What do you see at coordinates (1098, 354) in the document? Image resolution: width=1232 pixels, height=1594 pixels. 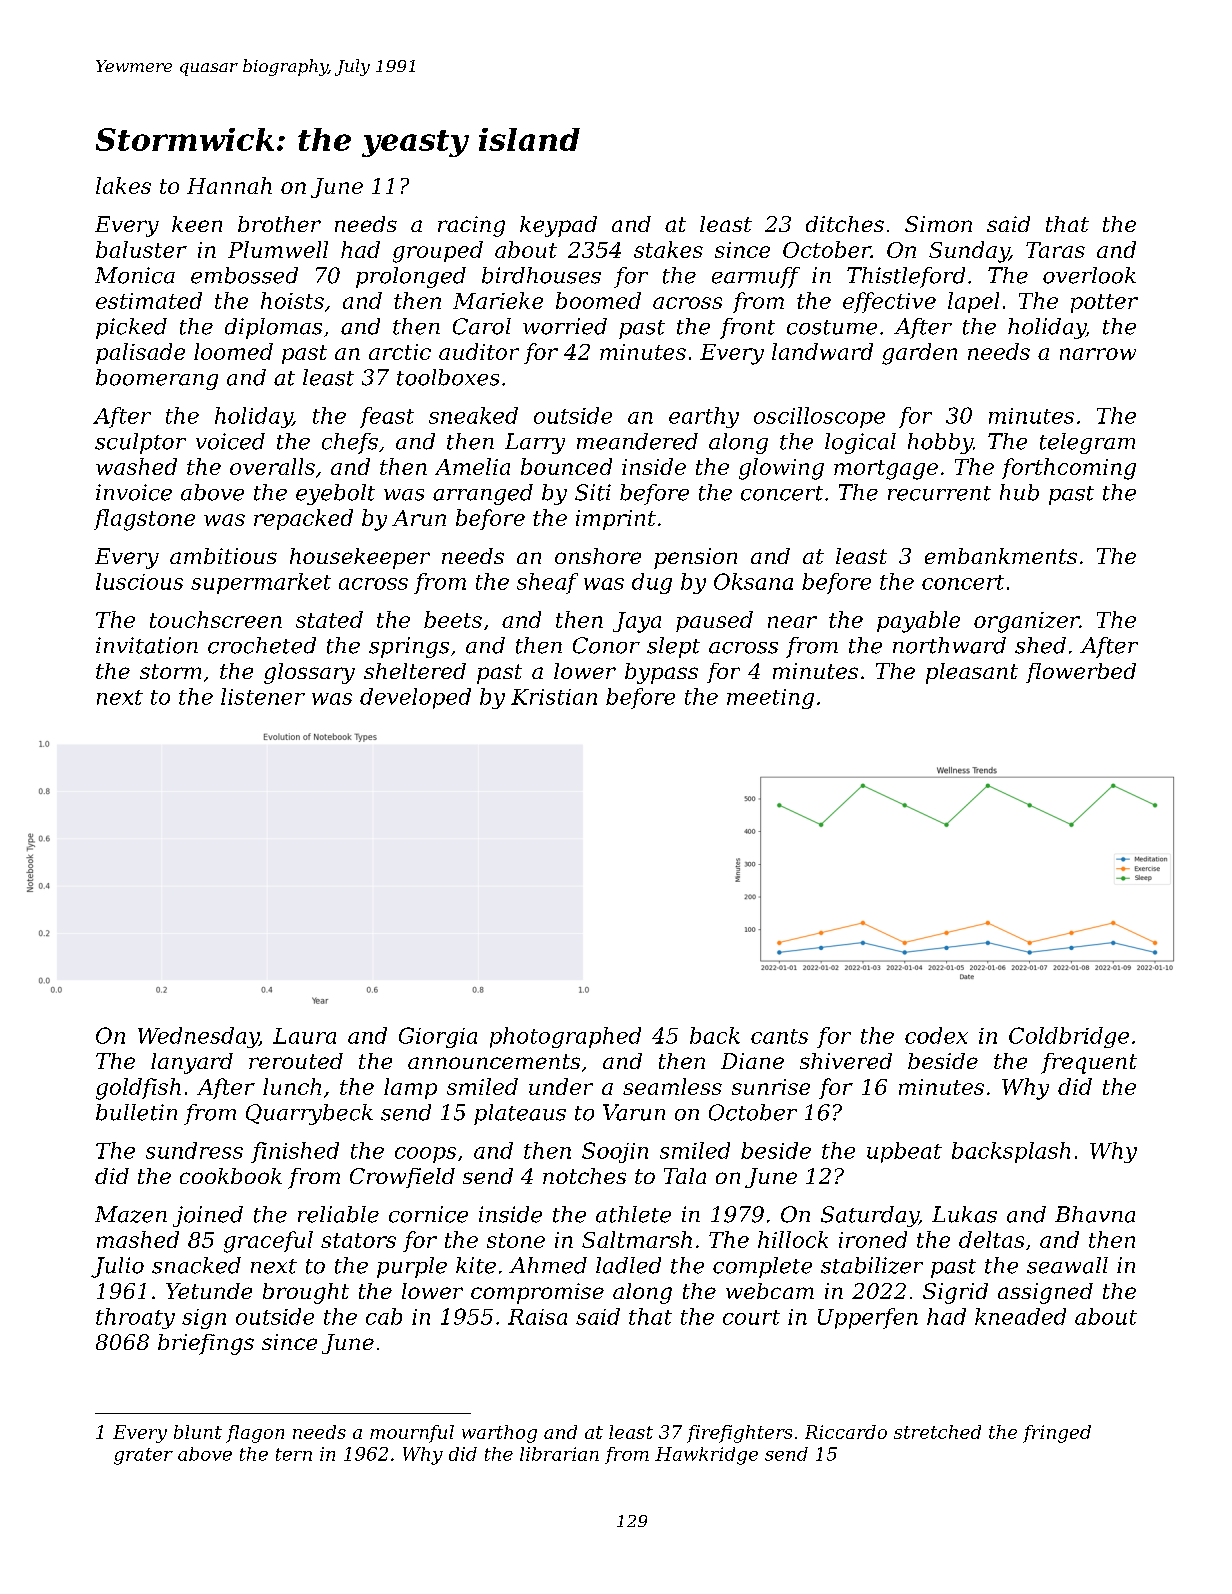 I see `narrow` at bounding box center [1098, 354].
